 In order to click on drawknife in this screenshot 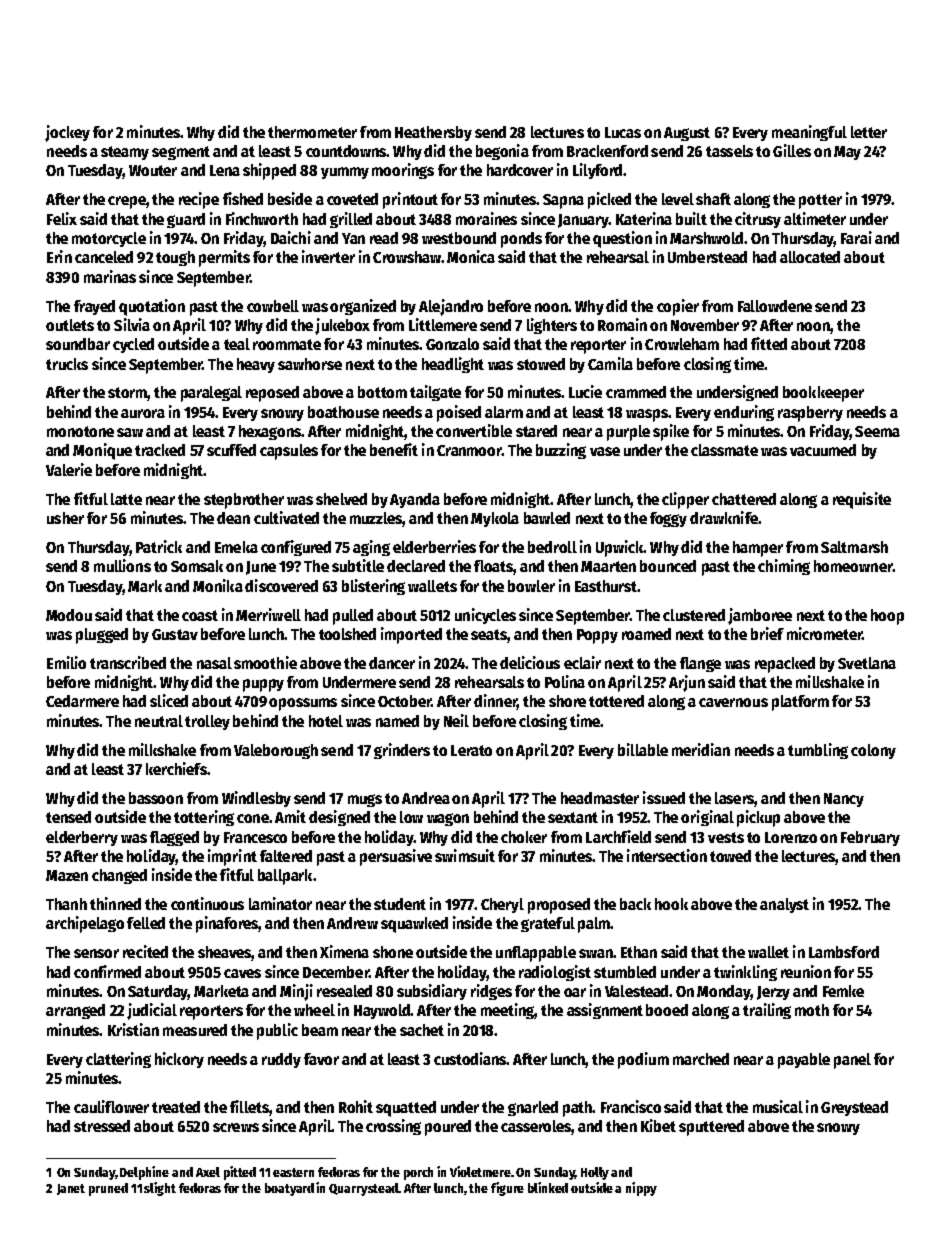, I will do `click(724, 517)`.
